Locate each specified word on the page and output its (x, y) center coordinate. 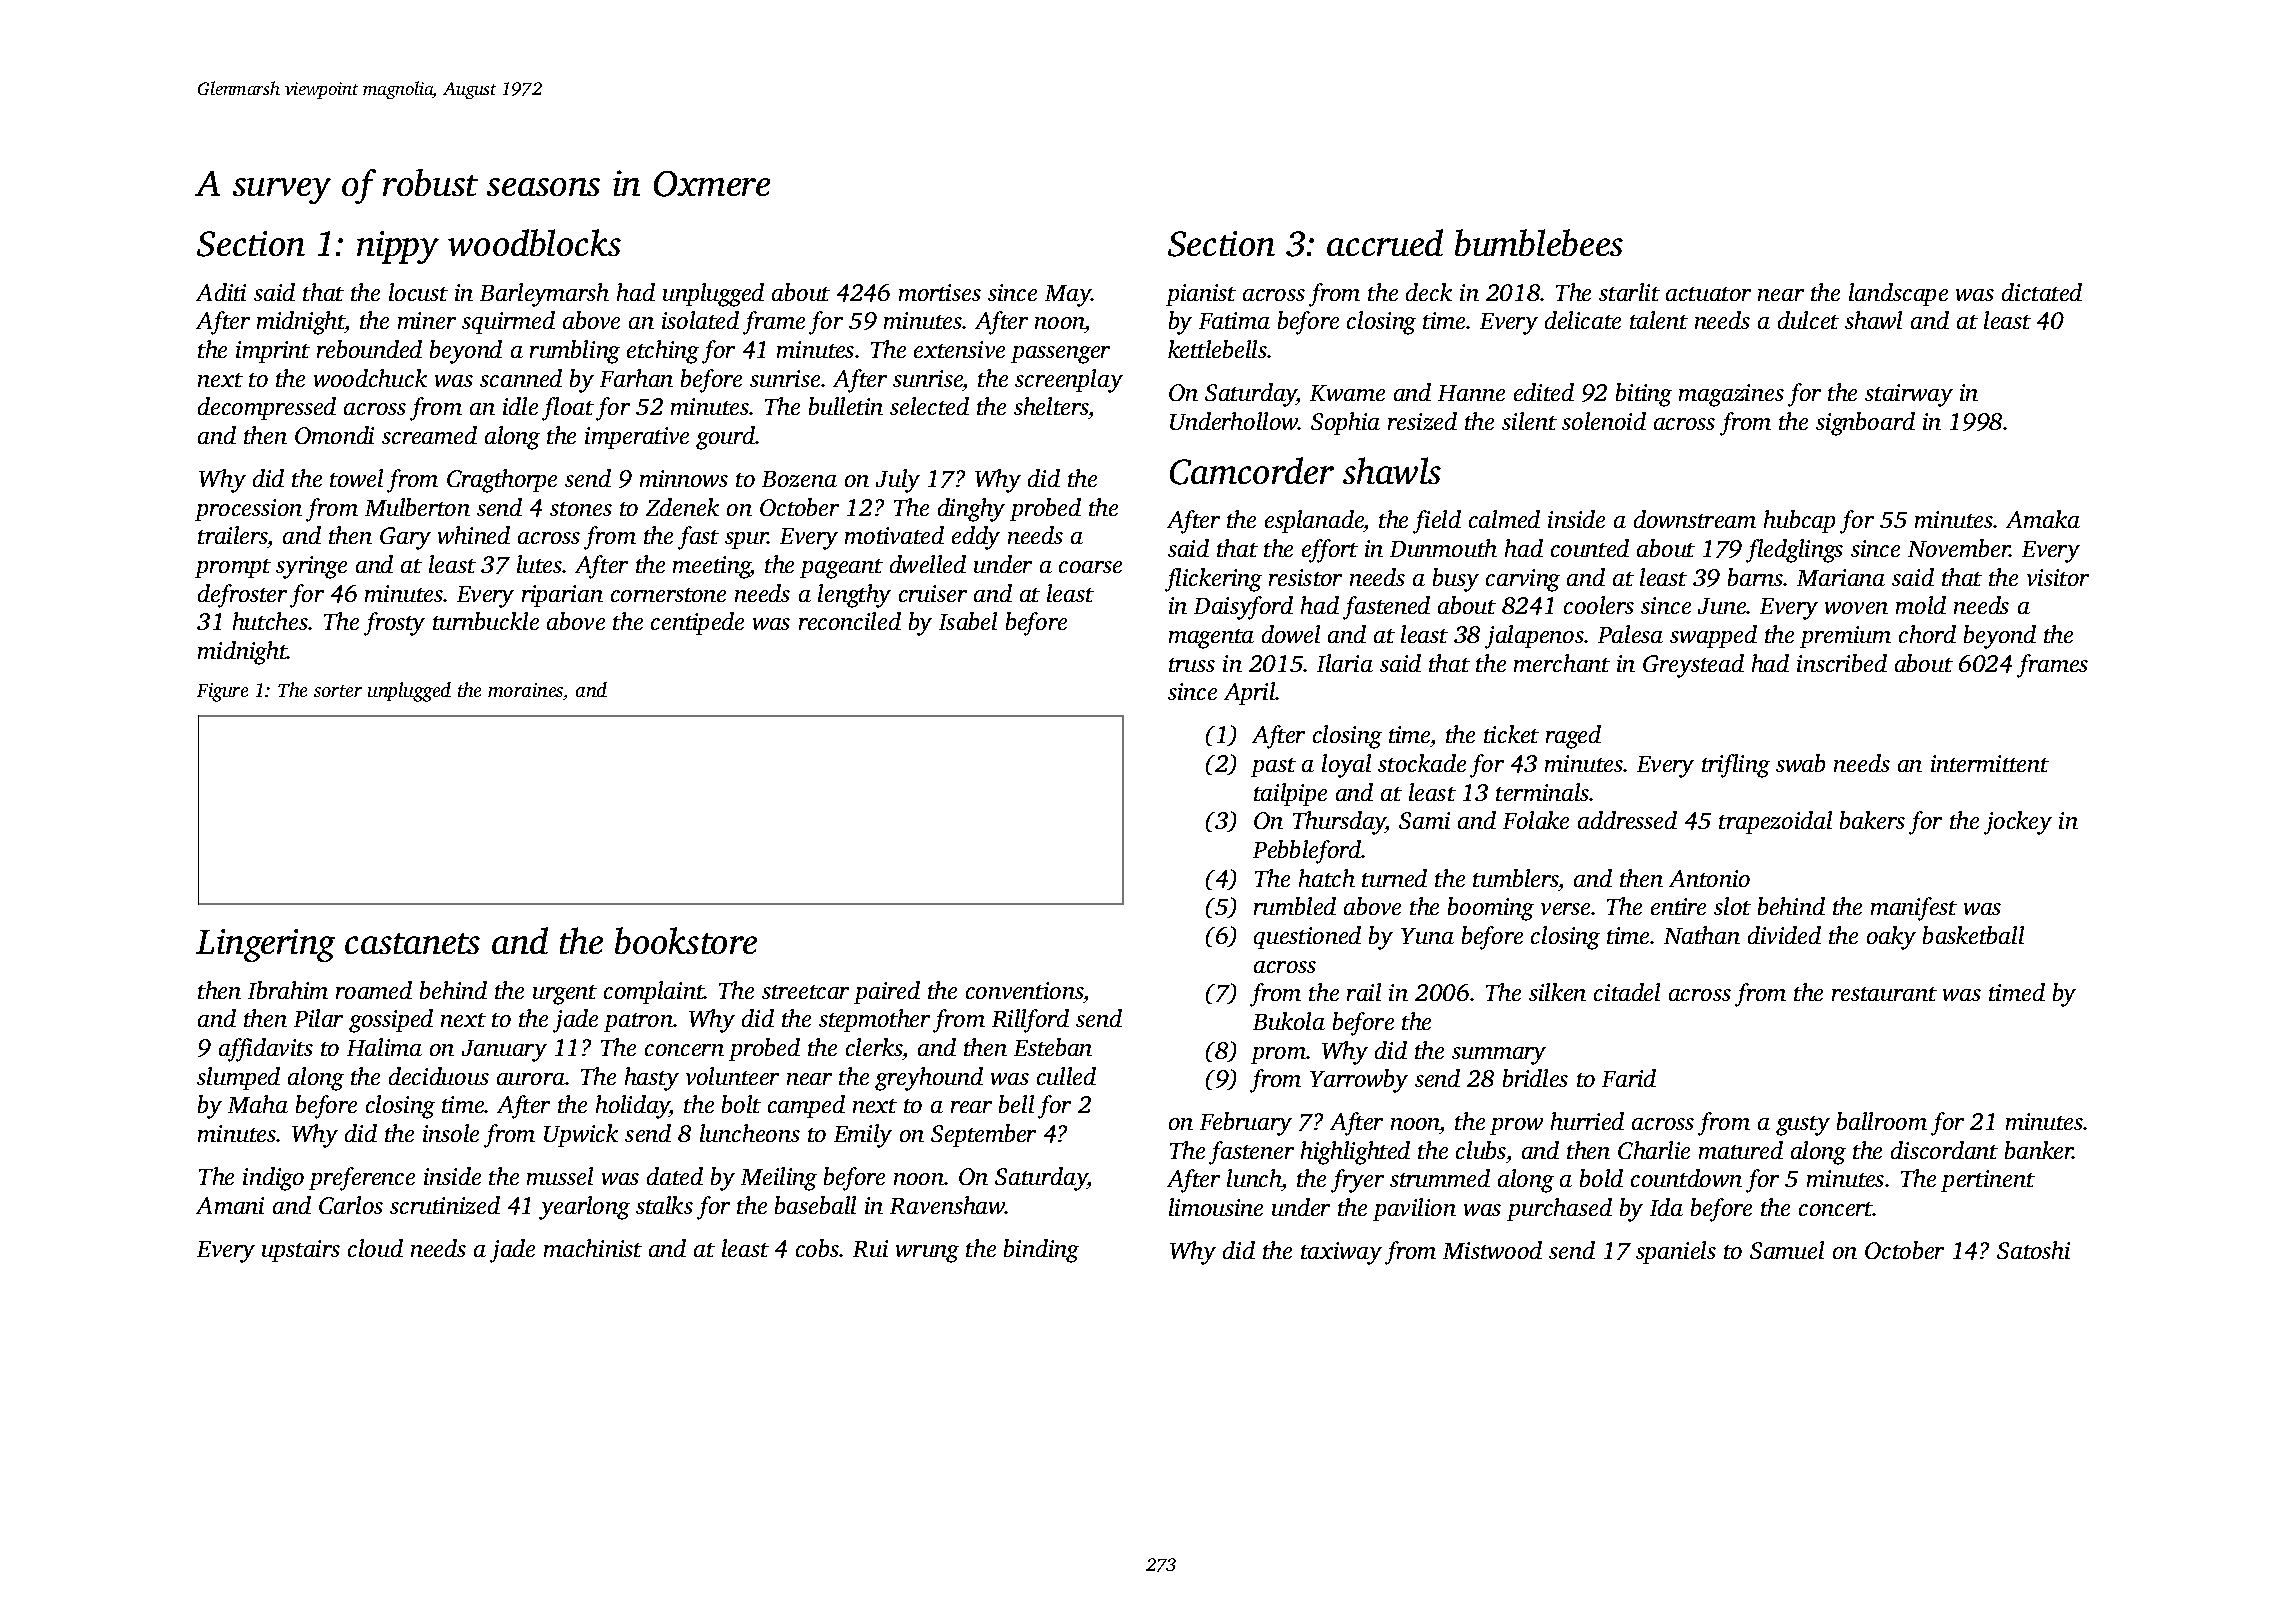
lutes (539, 564)
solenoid (1604, 421)
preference (362, 1179)
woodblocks (534, 242)
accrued (1385, 242)
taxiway (1341, 1253)
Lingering (265, 945)
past (1273, 767)
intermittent (1990, 763)
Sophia (1345, 423)
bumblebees (1539, 242)
